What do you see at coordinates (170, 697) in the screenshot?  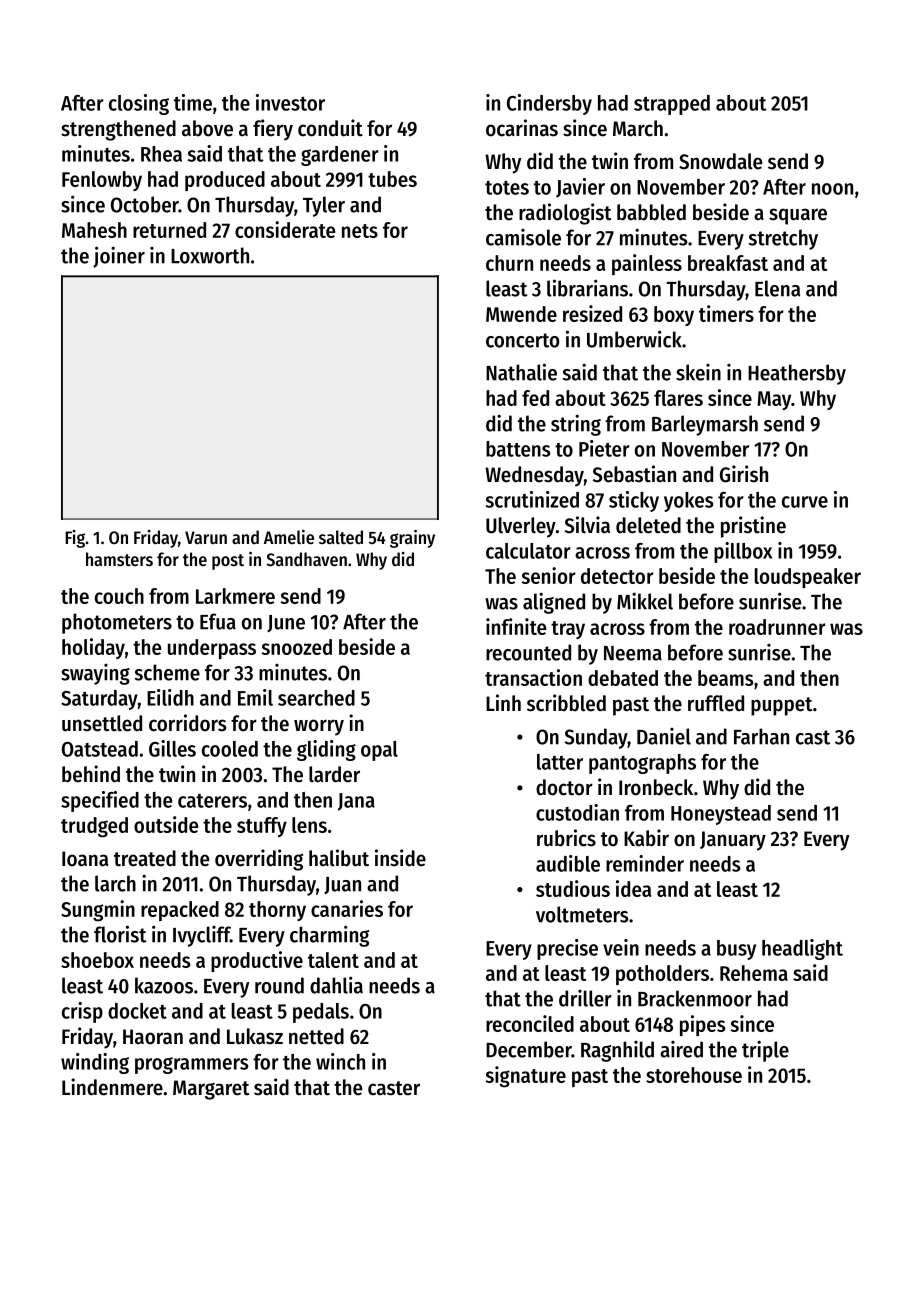 I see `Eilidh` at bounding box center [170, 697].
